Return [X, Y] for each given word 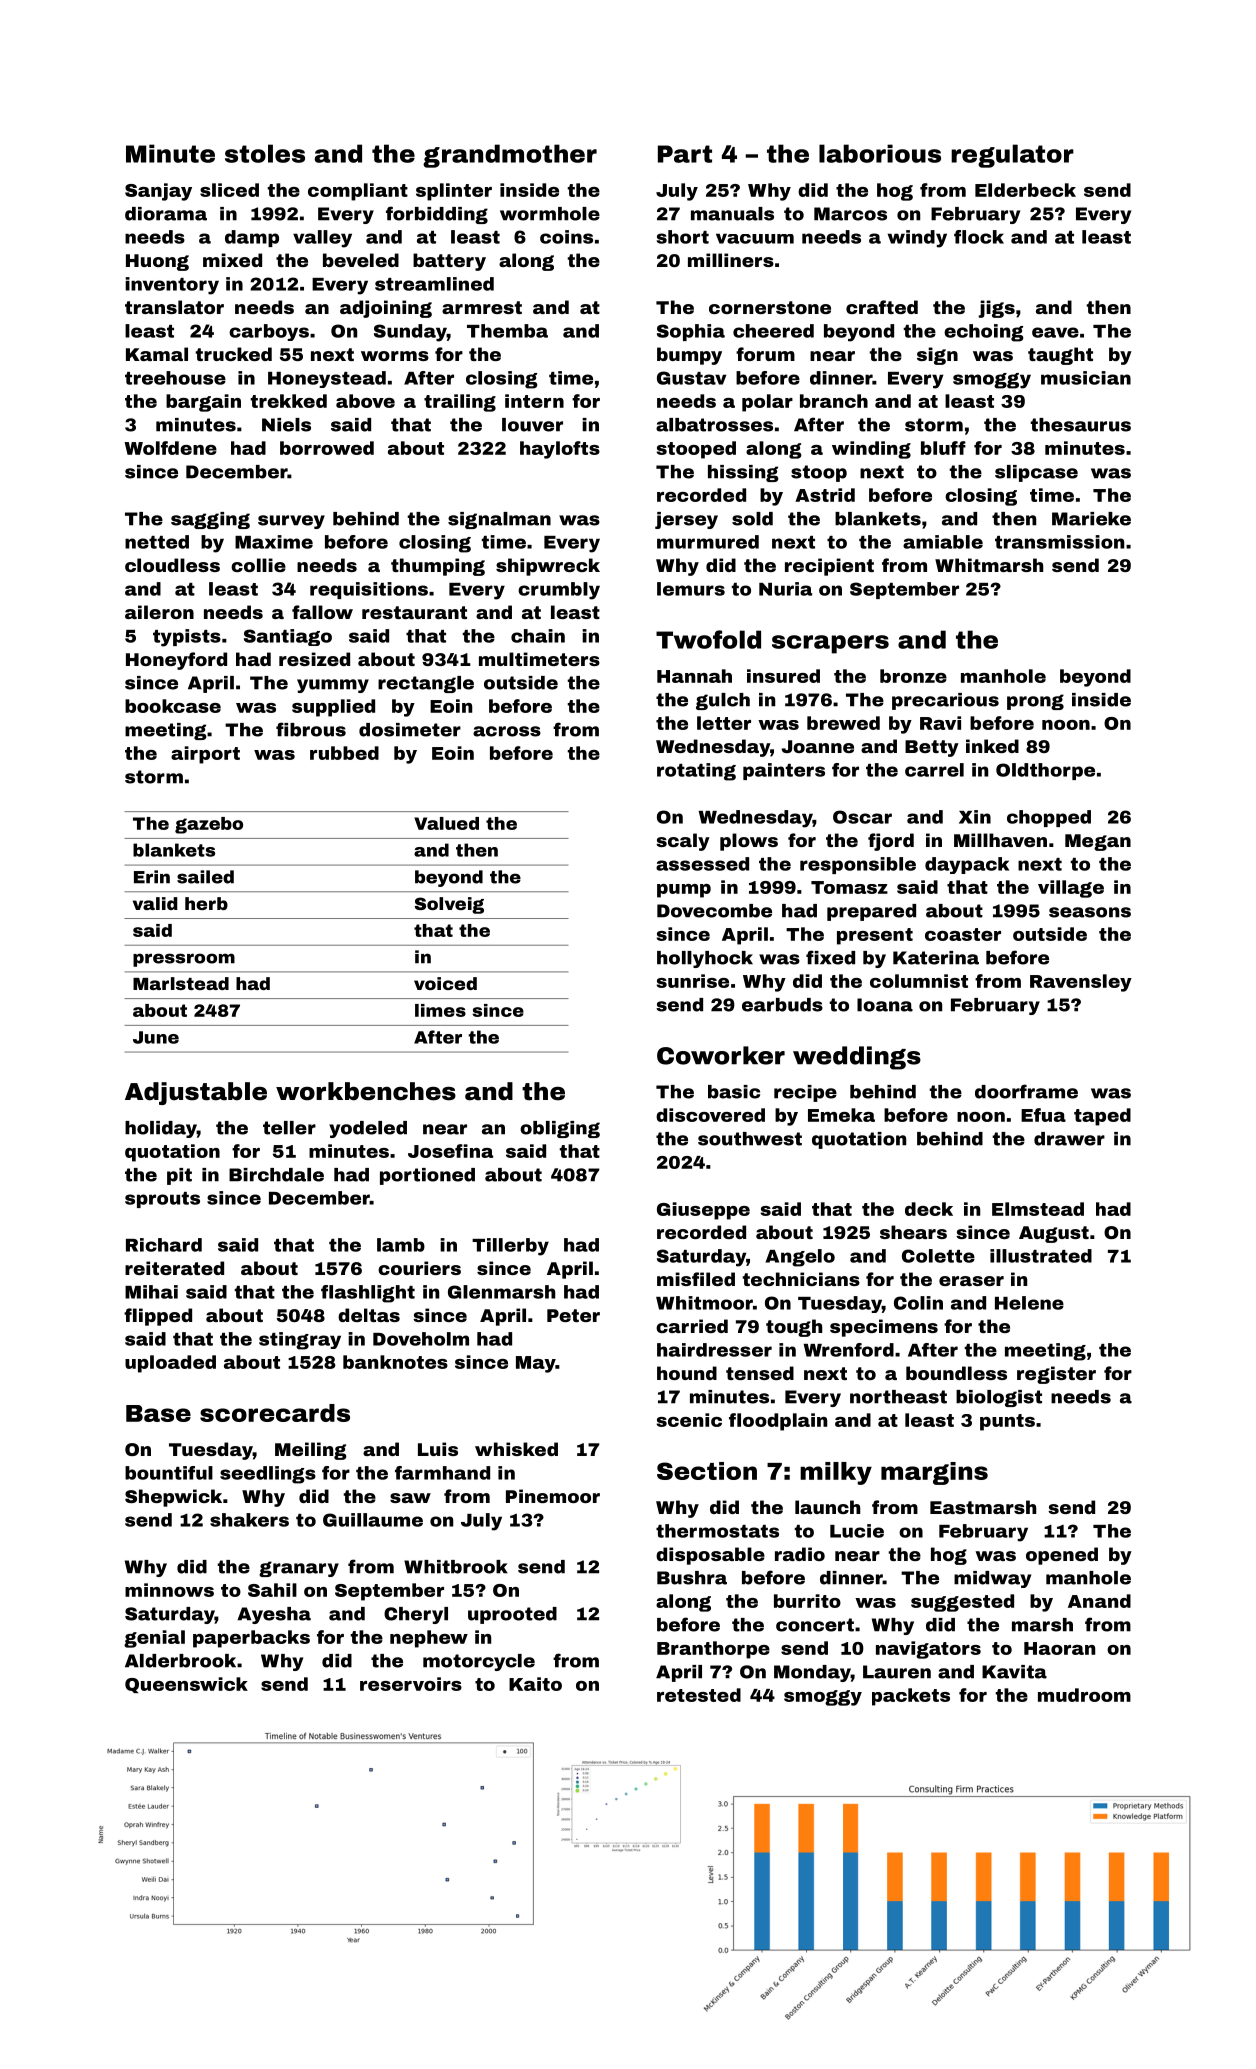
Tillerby [510, 1247]
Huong [157, 262]
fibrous [311, 729]
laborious [880, 153]
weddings [857, 1058]
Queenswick [186, 1685]
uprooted [512, 1615]
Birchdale [276, 1175]
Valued [446, 823]
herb [206, 903]
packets [911, 1697]
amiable [943, 542]
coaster [963, 934]
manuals [732, 214]
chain [538, 636]
